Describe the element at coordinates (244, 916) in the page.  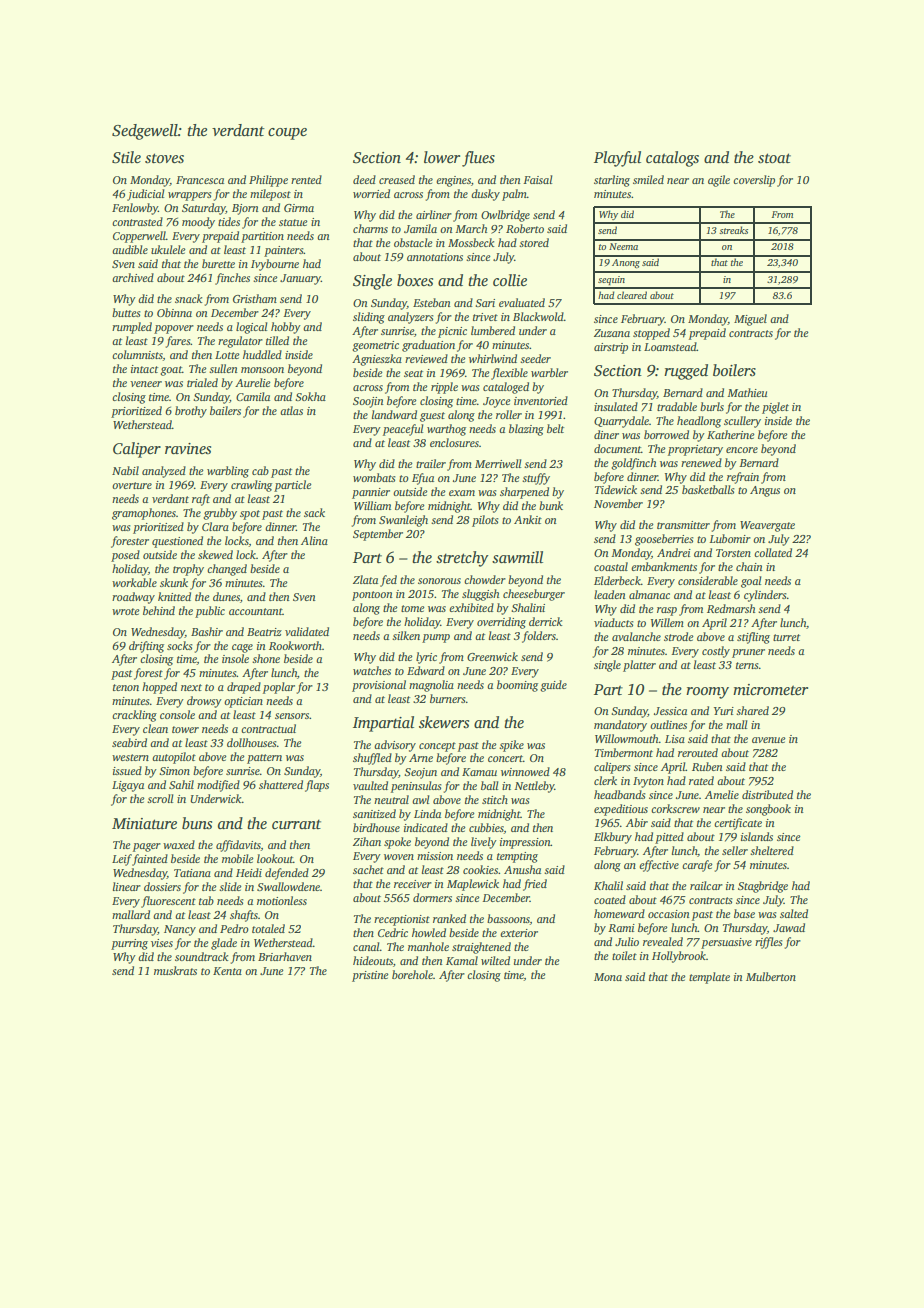
I see `shafts` at that location.
